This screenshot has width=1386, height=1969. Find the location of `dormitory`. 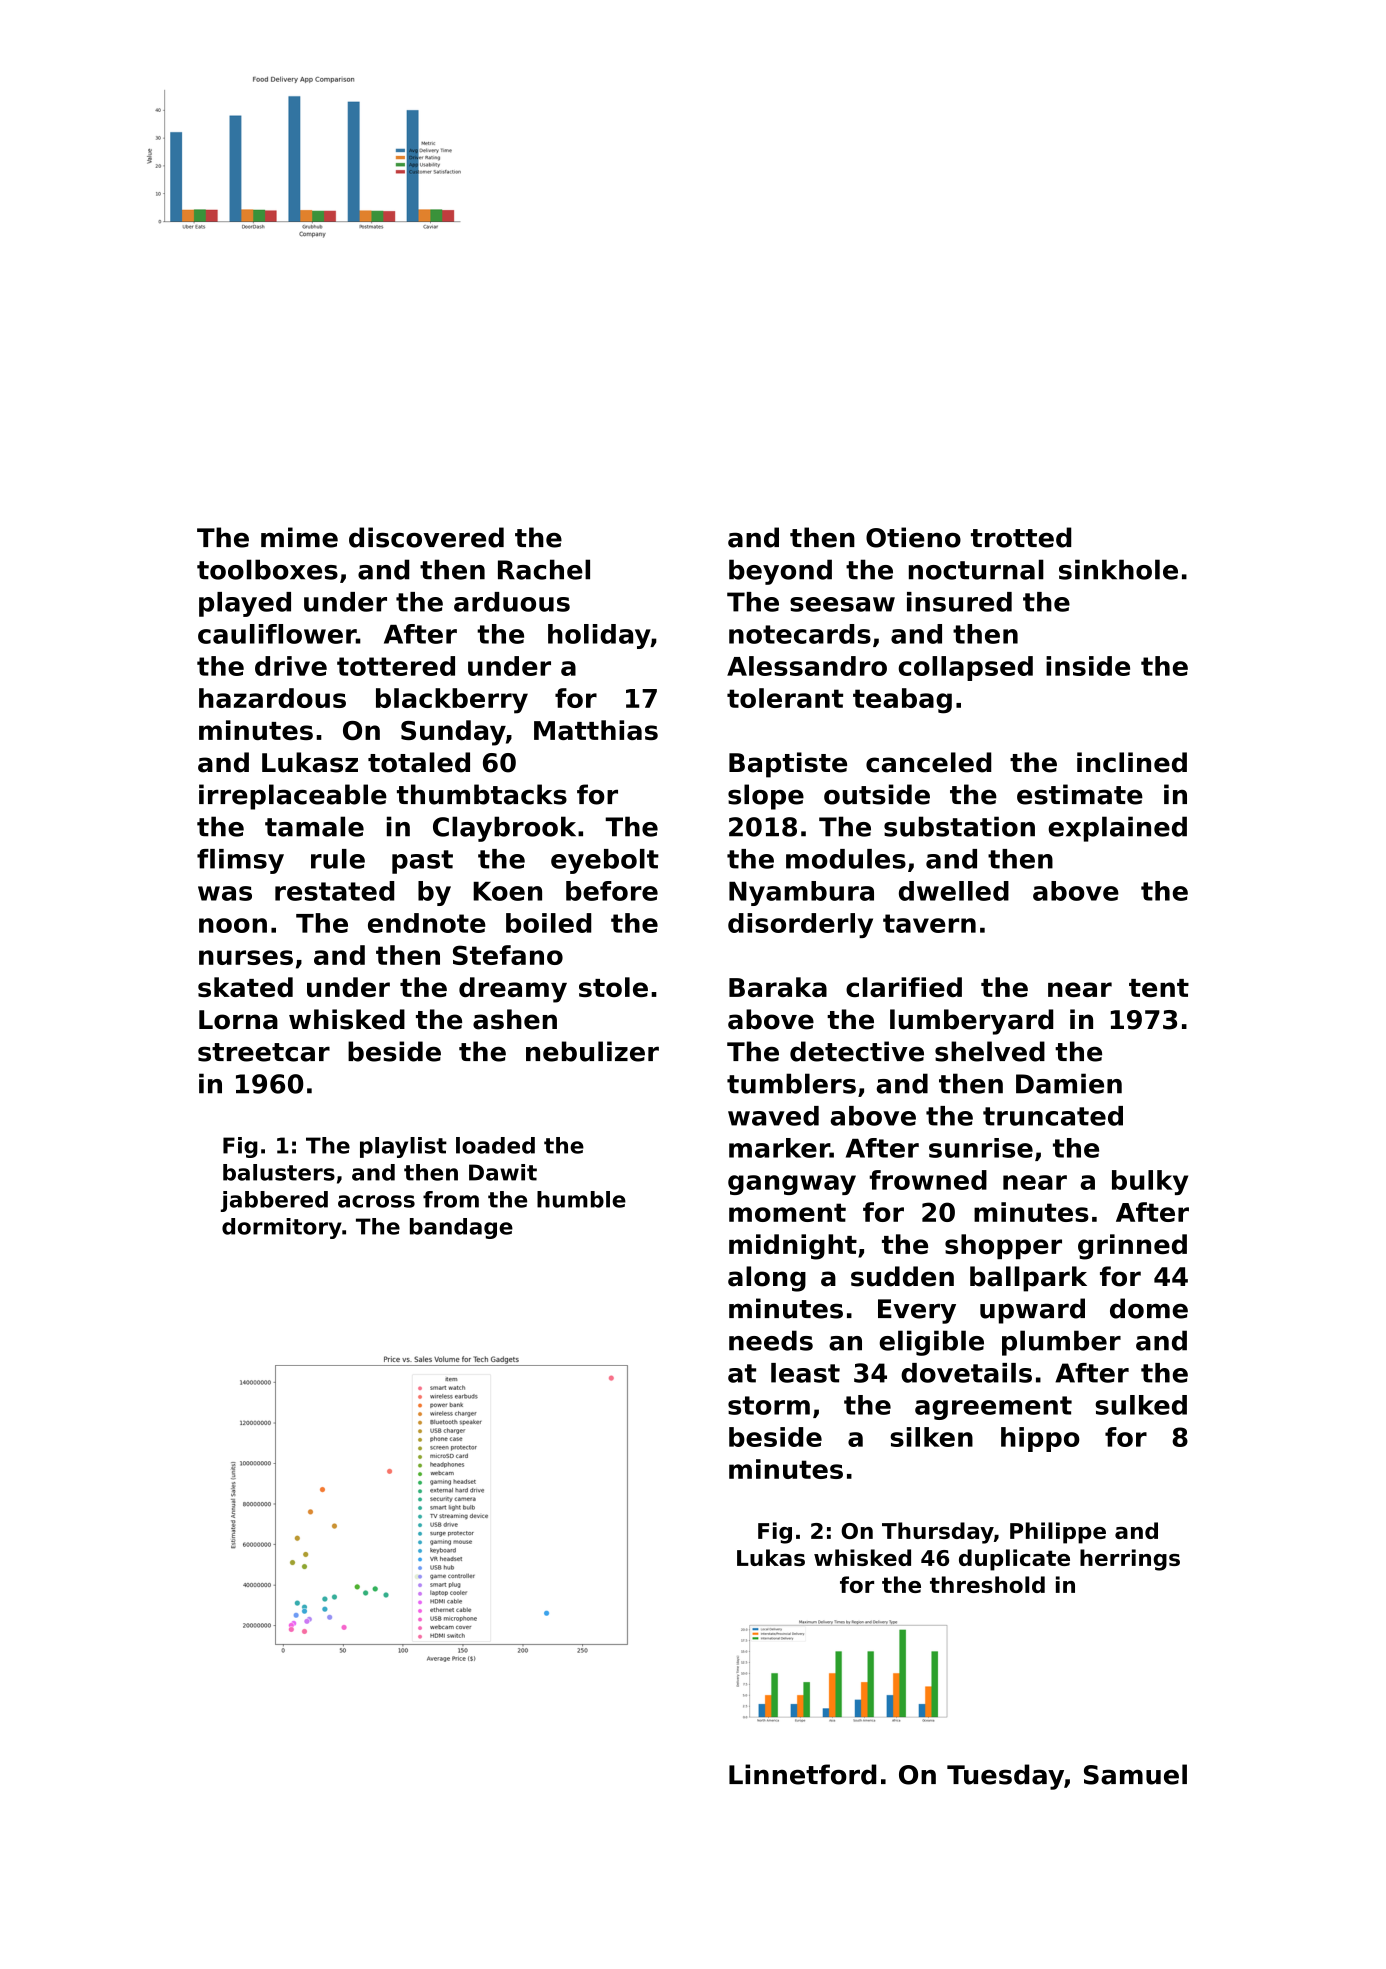

dormitory is located at coordinates (282, 1228).
